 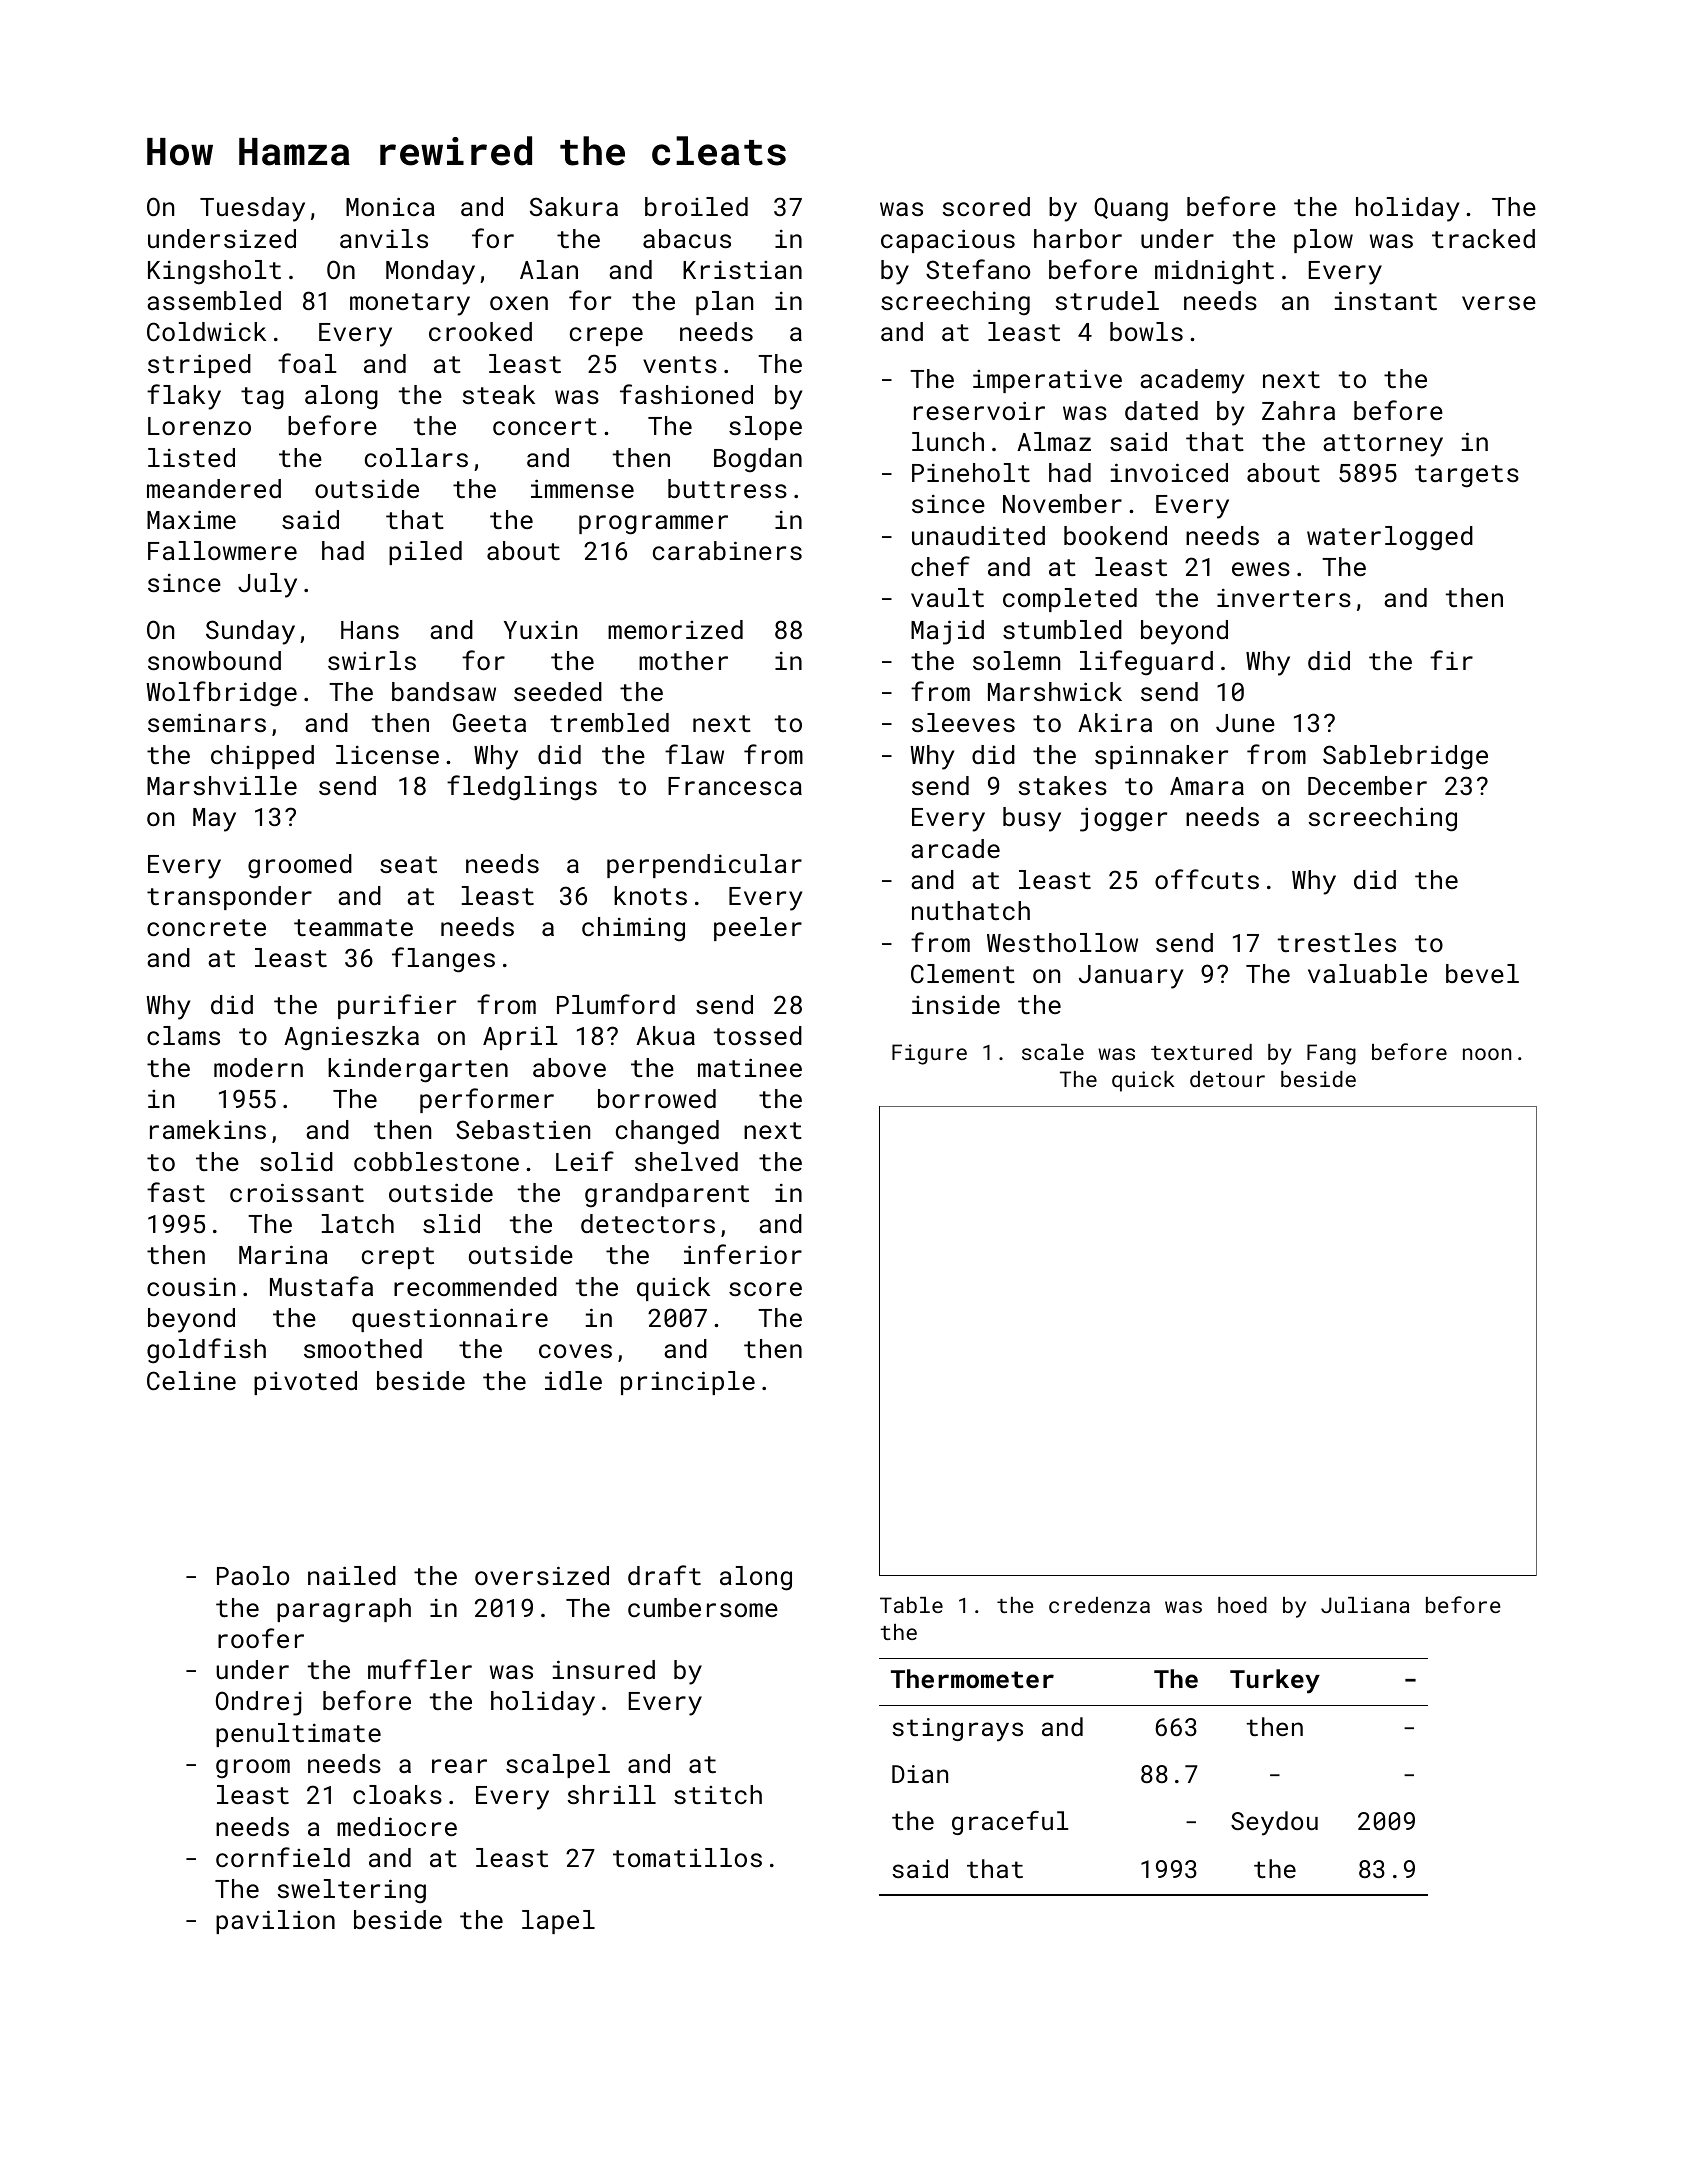 I want to click on peeler, so click(x=758, y=929).
